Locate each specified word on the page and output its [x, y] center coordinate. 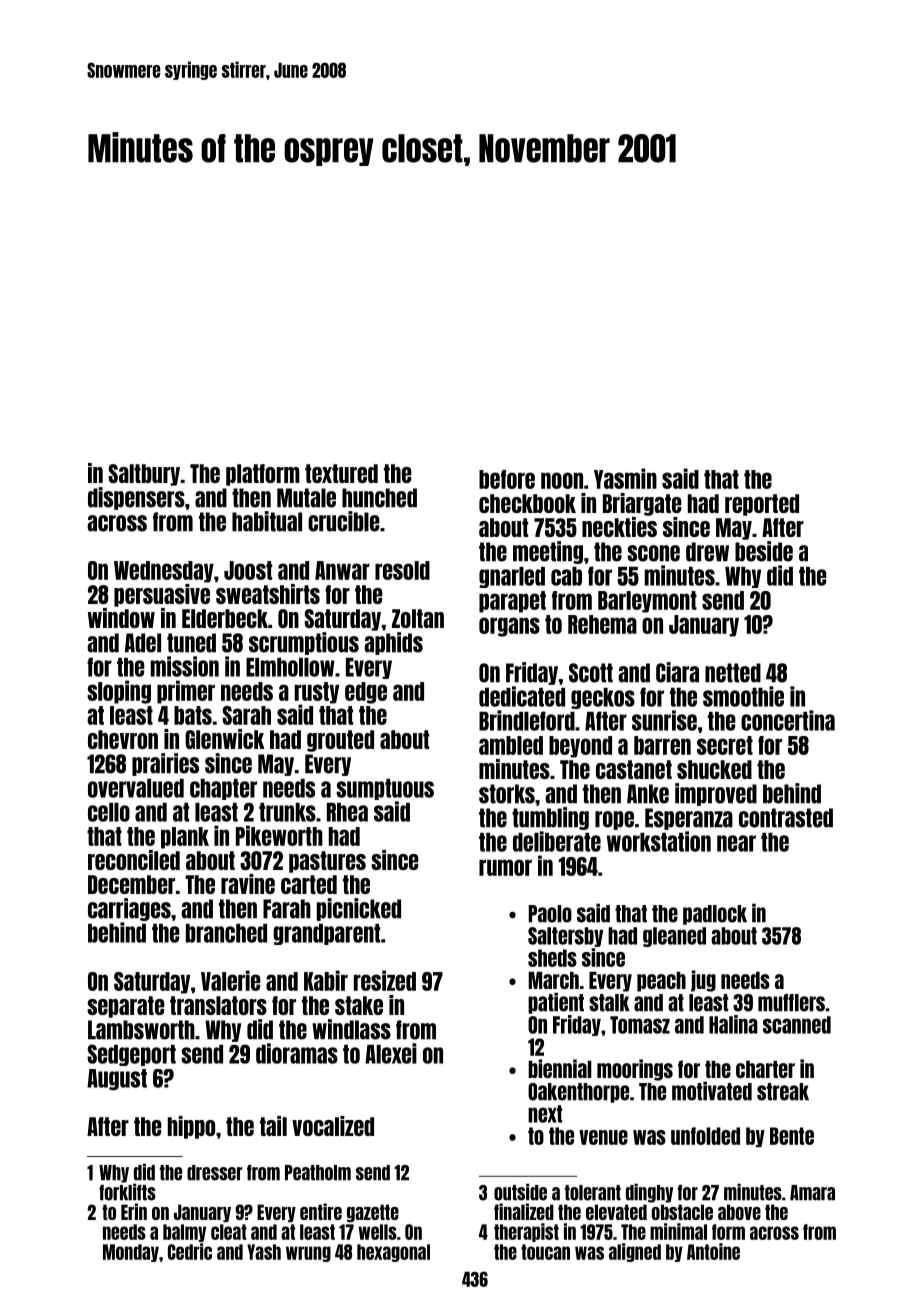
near [736, 843]
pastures [327, 862]
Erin [134, 1211]
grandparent [326, 934]
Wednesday [164, 572]
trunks [287, 812]
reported [762, 505]
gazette [373, 1213]
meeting [548, 552]
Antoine [713, 1251]
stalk [609, 1003]
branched [226, 933]
